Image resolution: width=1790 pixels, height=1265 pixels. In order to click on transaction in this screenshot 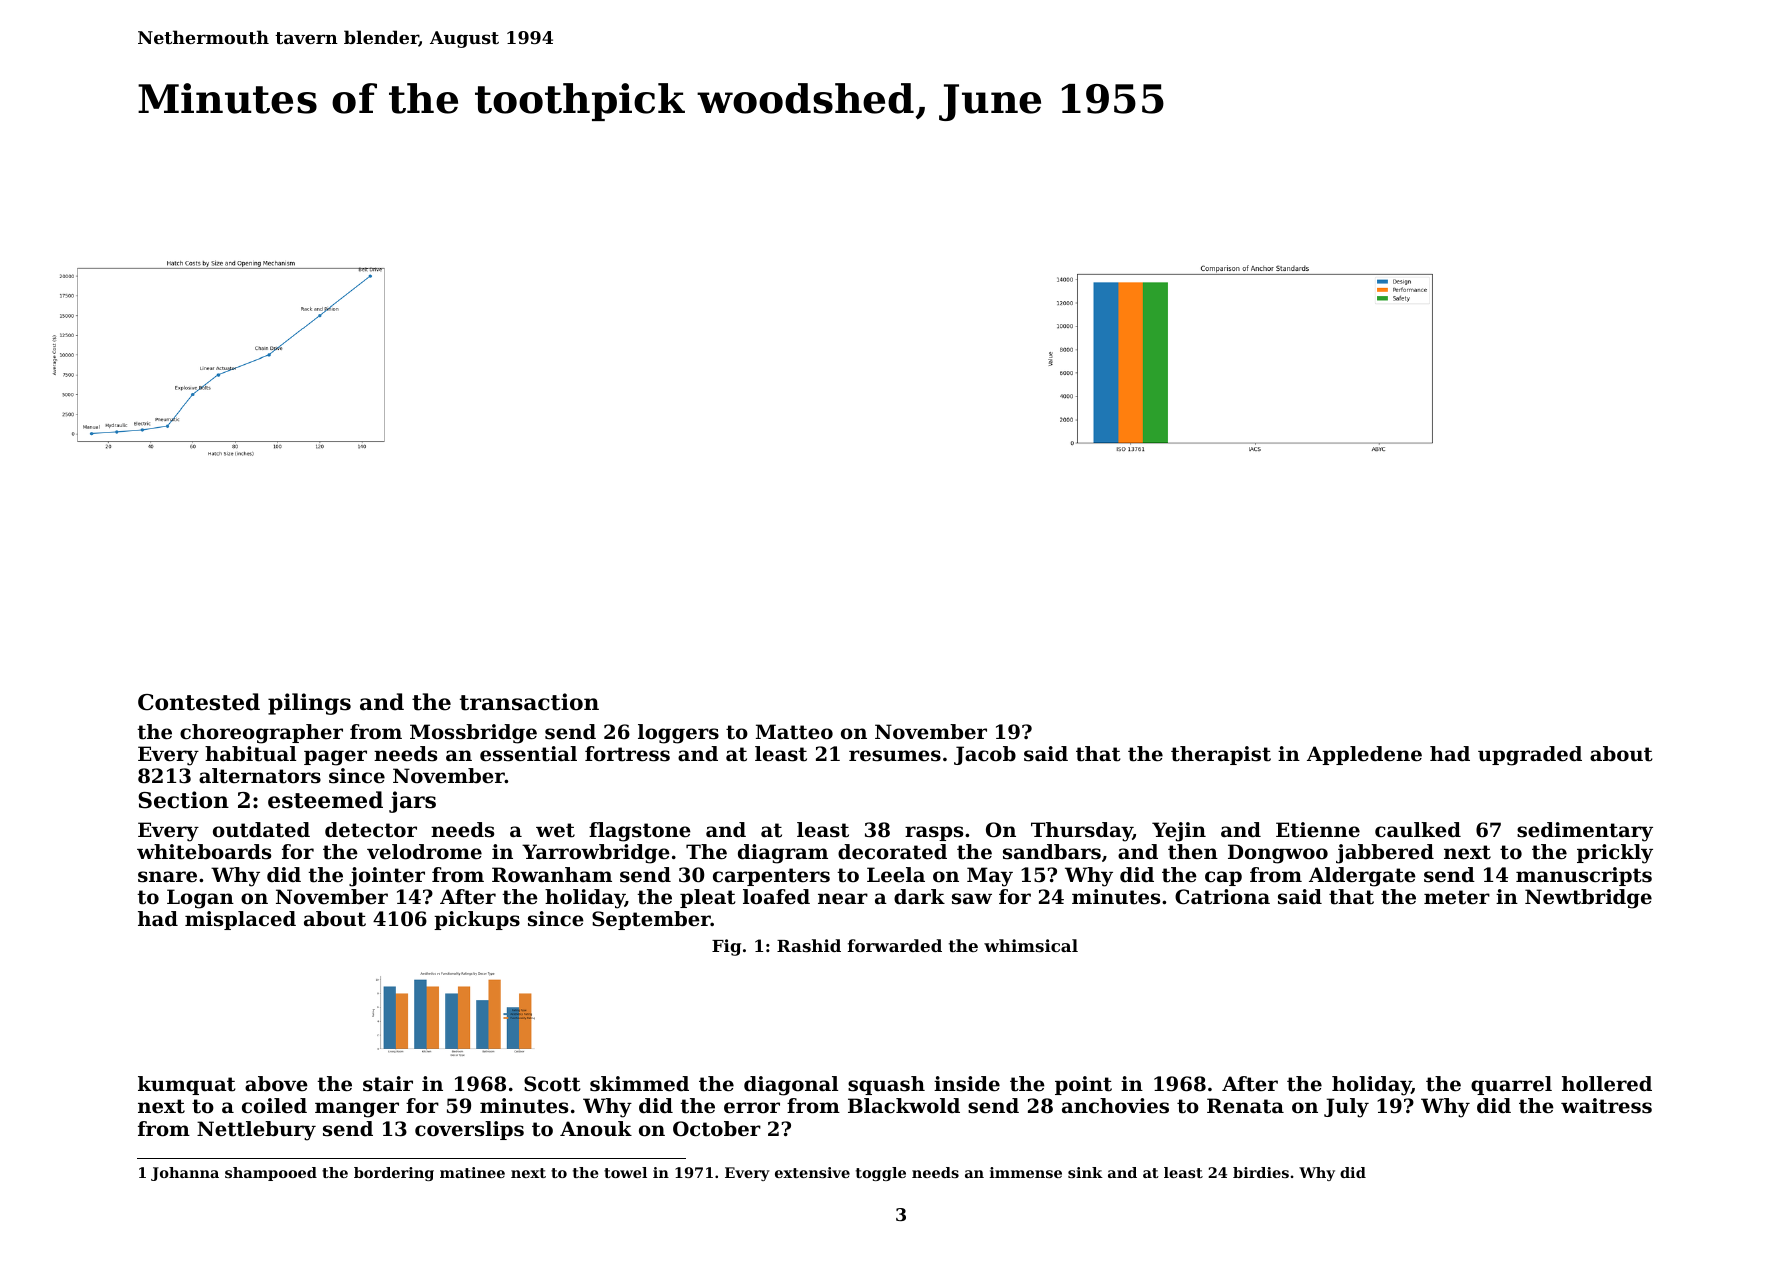, I will do `click(529, 702)`.
